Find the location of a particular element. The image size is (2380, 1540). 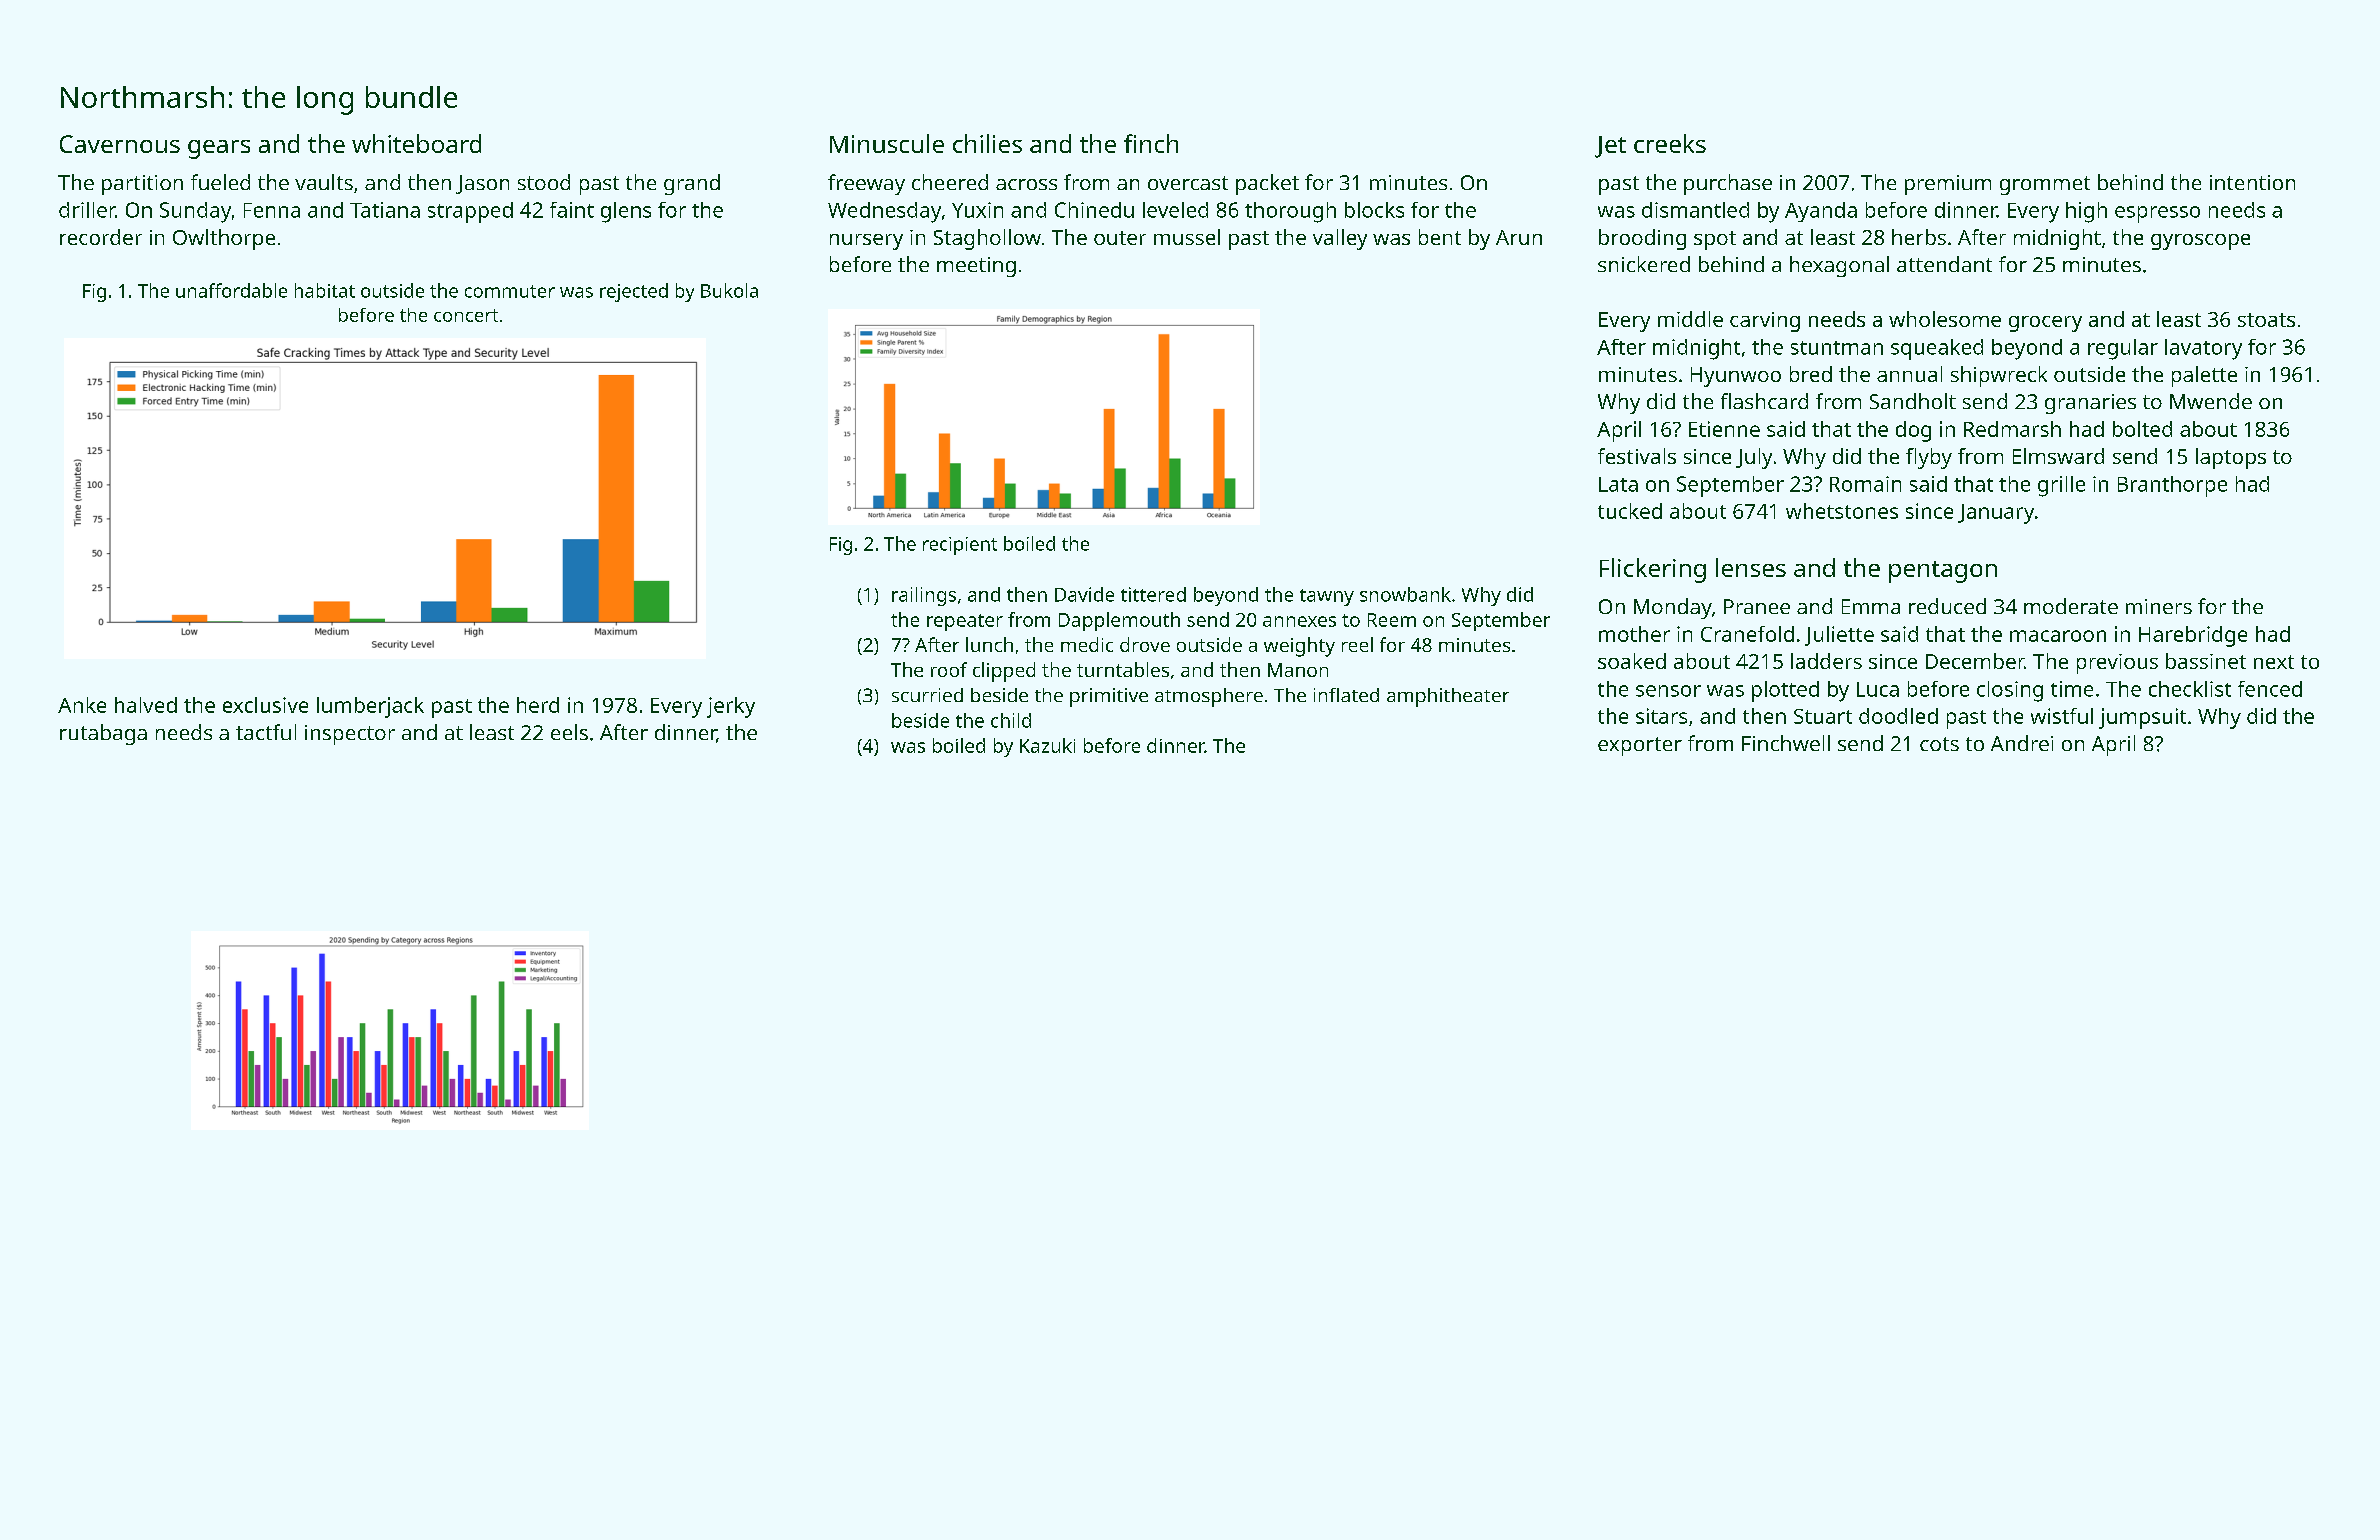

Kazuki is located at coordinates (1047, 745).
